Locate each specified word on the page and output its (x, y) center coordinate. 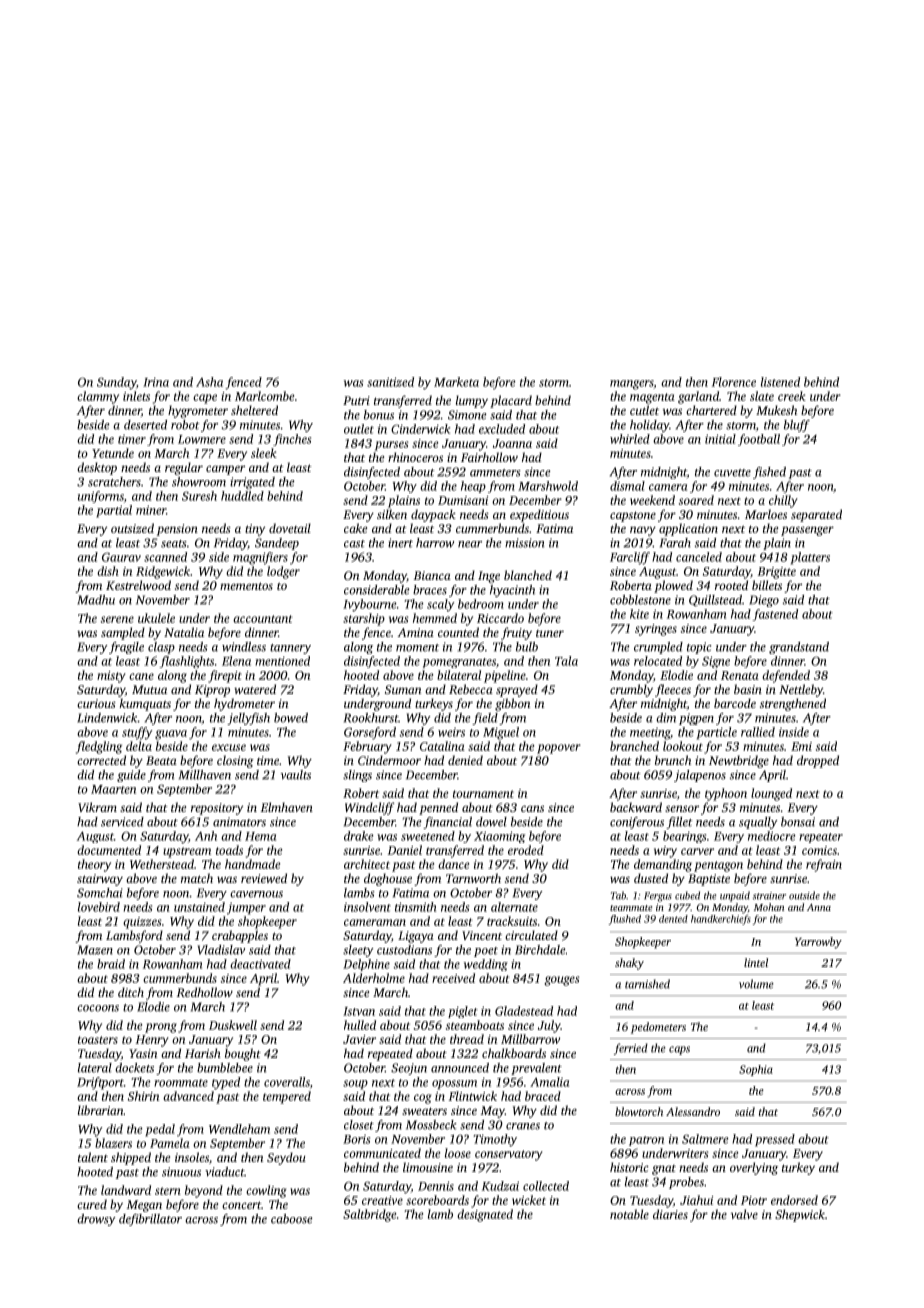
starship (364, 619)
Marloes (766, 514)
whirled (630, 439)
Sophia (756, 1070)
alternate (514, 907)
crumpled (658, 648)
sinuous (181, 1172)
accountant (263, 619)
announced (460, 1068)
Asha (209, 382)
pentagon (718, 866)
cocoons (98, 1008)
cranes (523, 1126)
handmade (252, 864)
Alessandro (693, 1111)
